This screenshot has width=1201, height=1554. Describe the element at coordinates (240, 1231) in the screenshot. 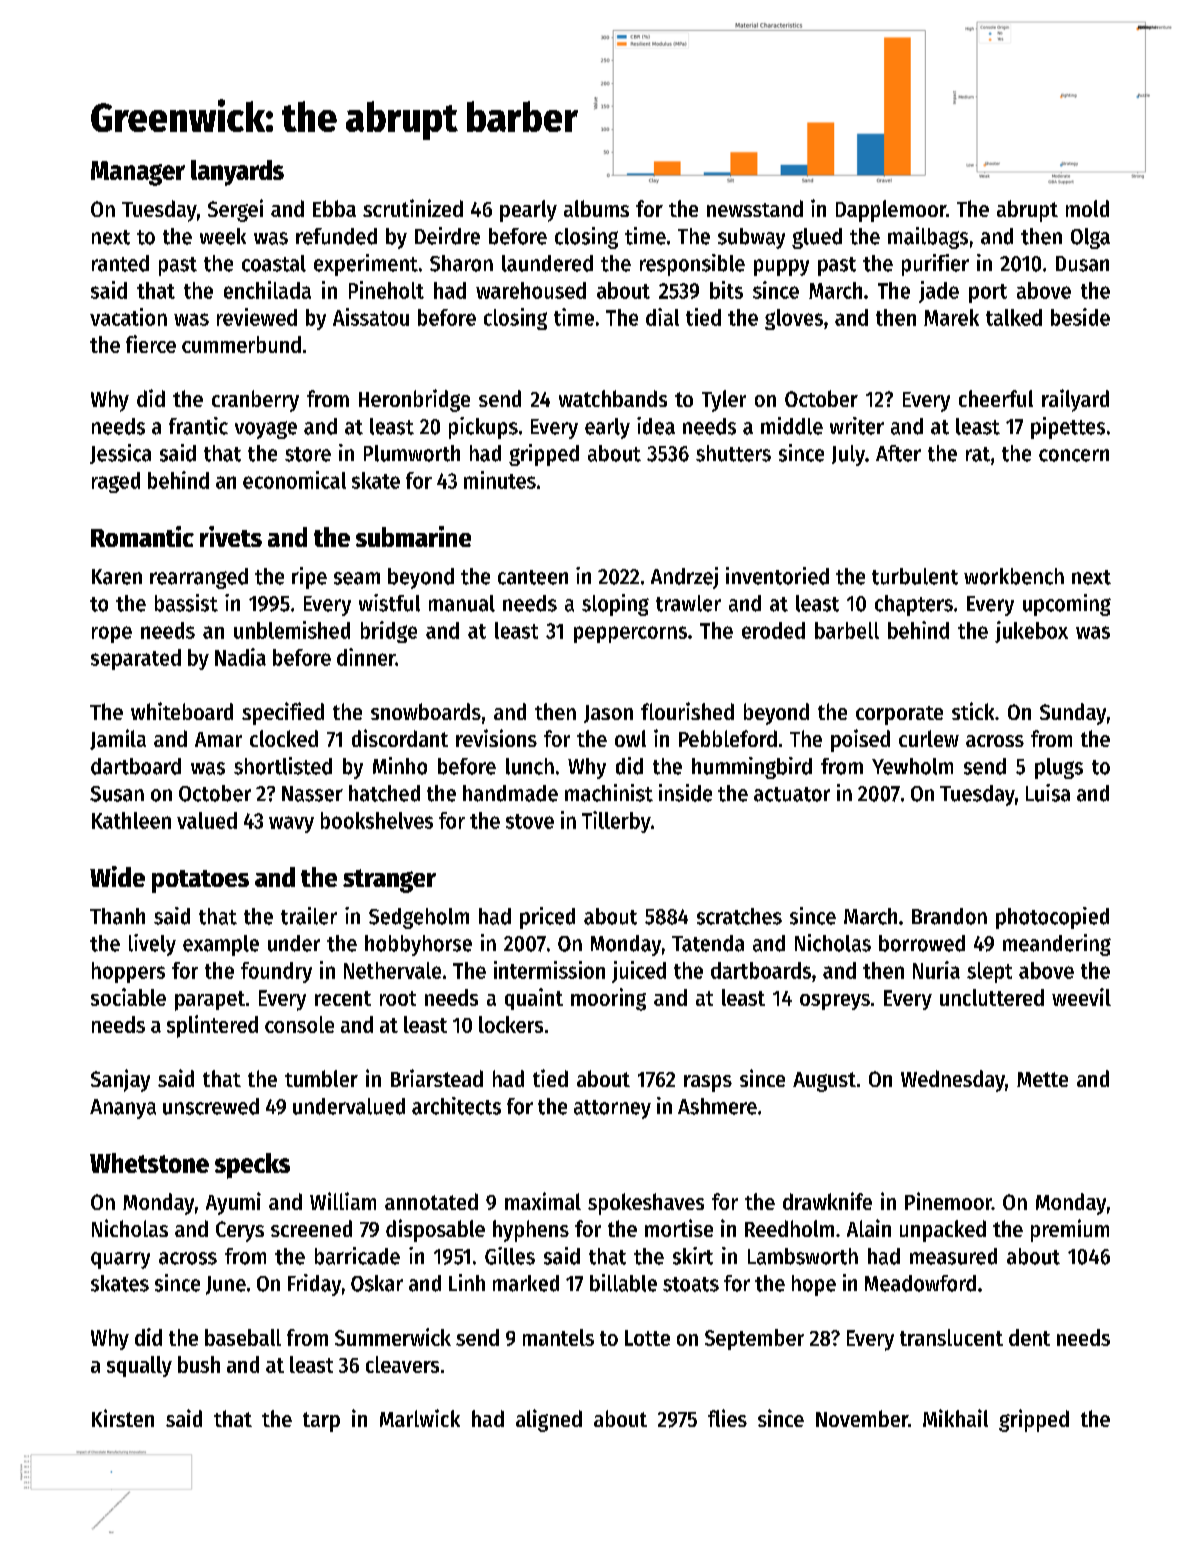

I see `Cerys` at that location.
